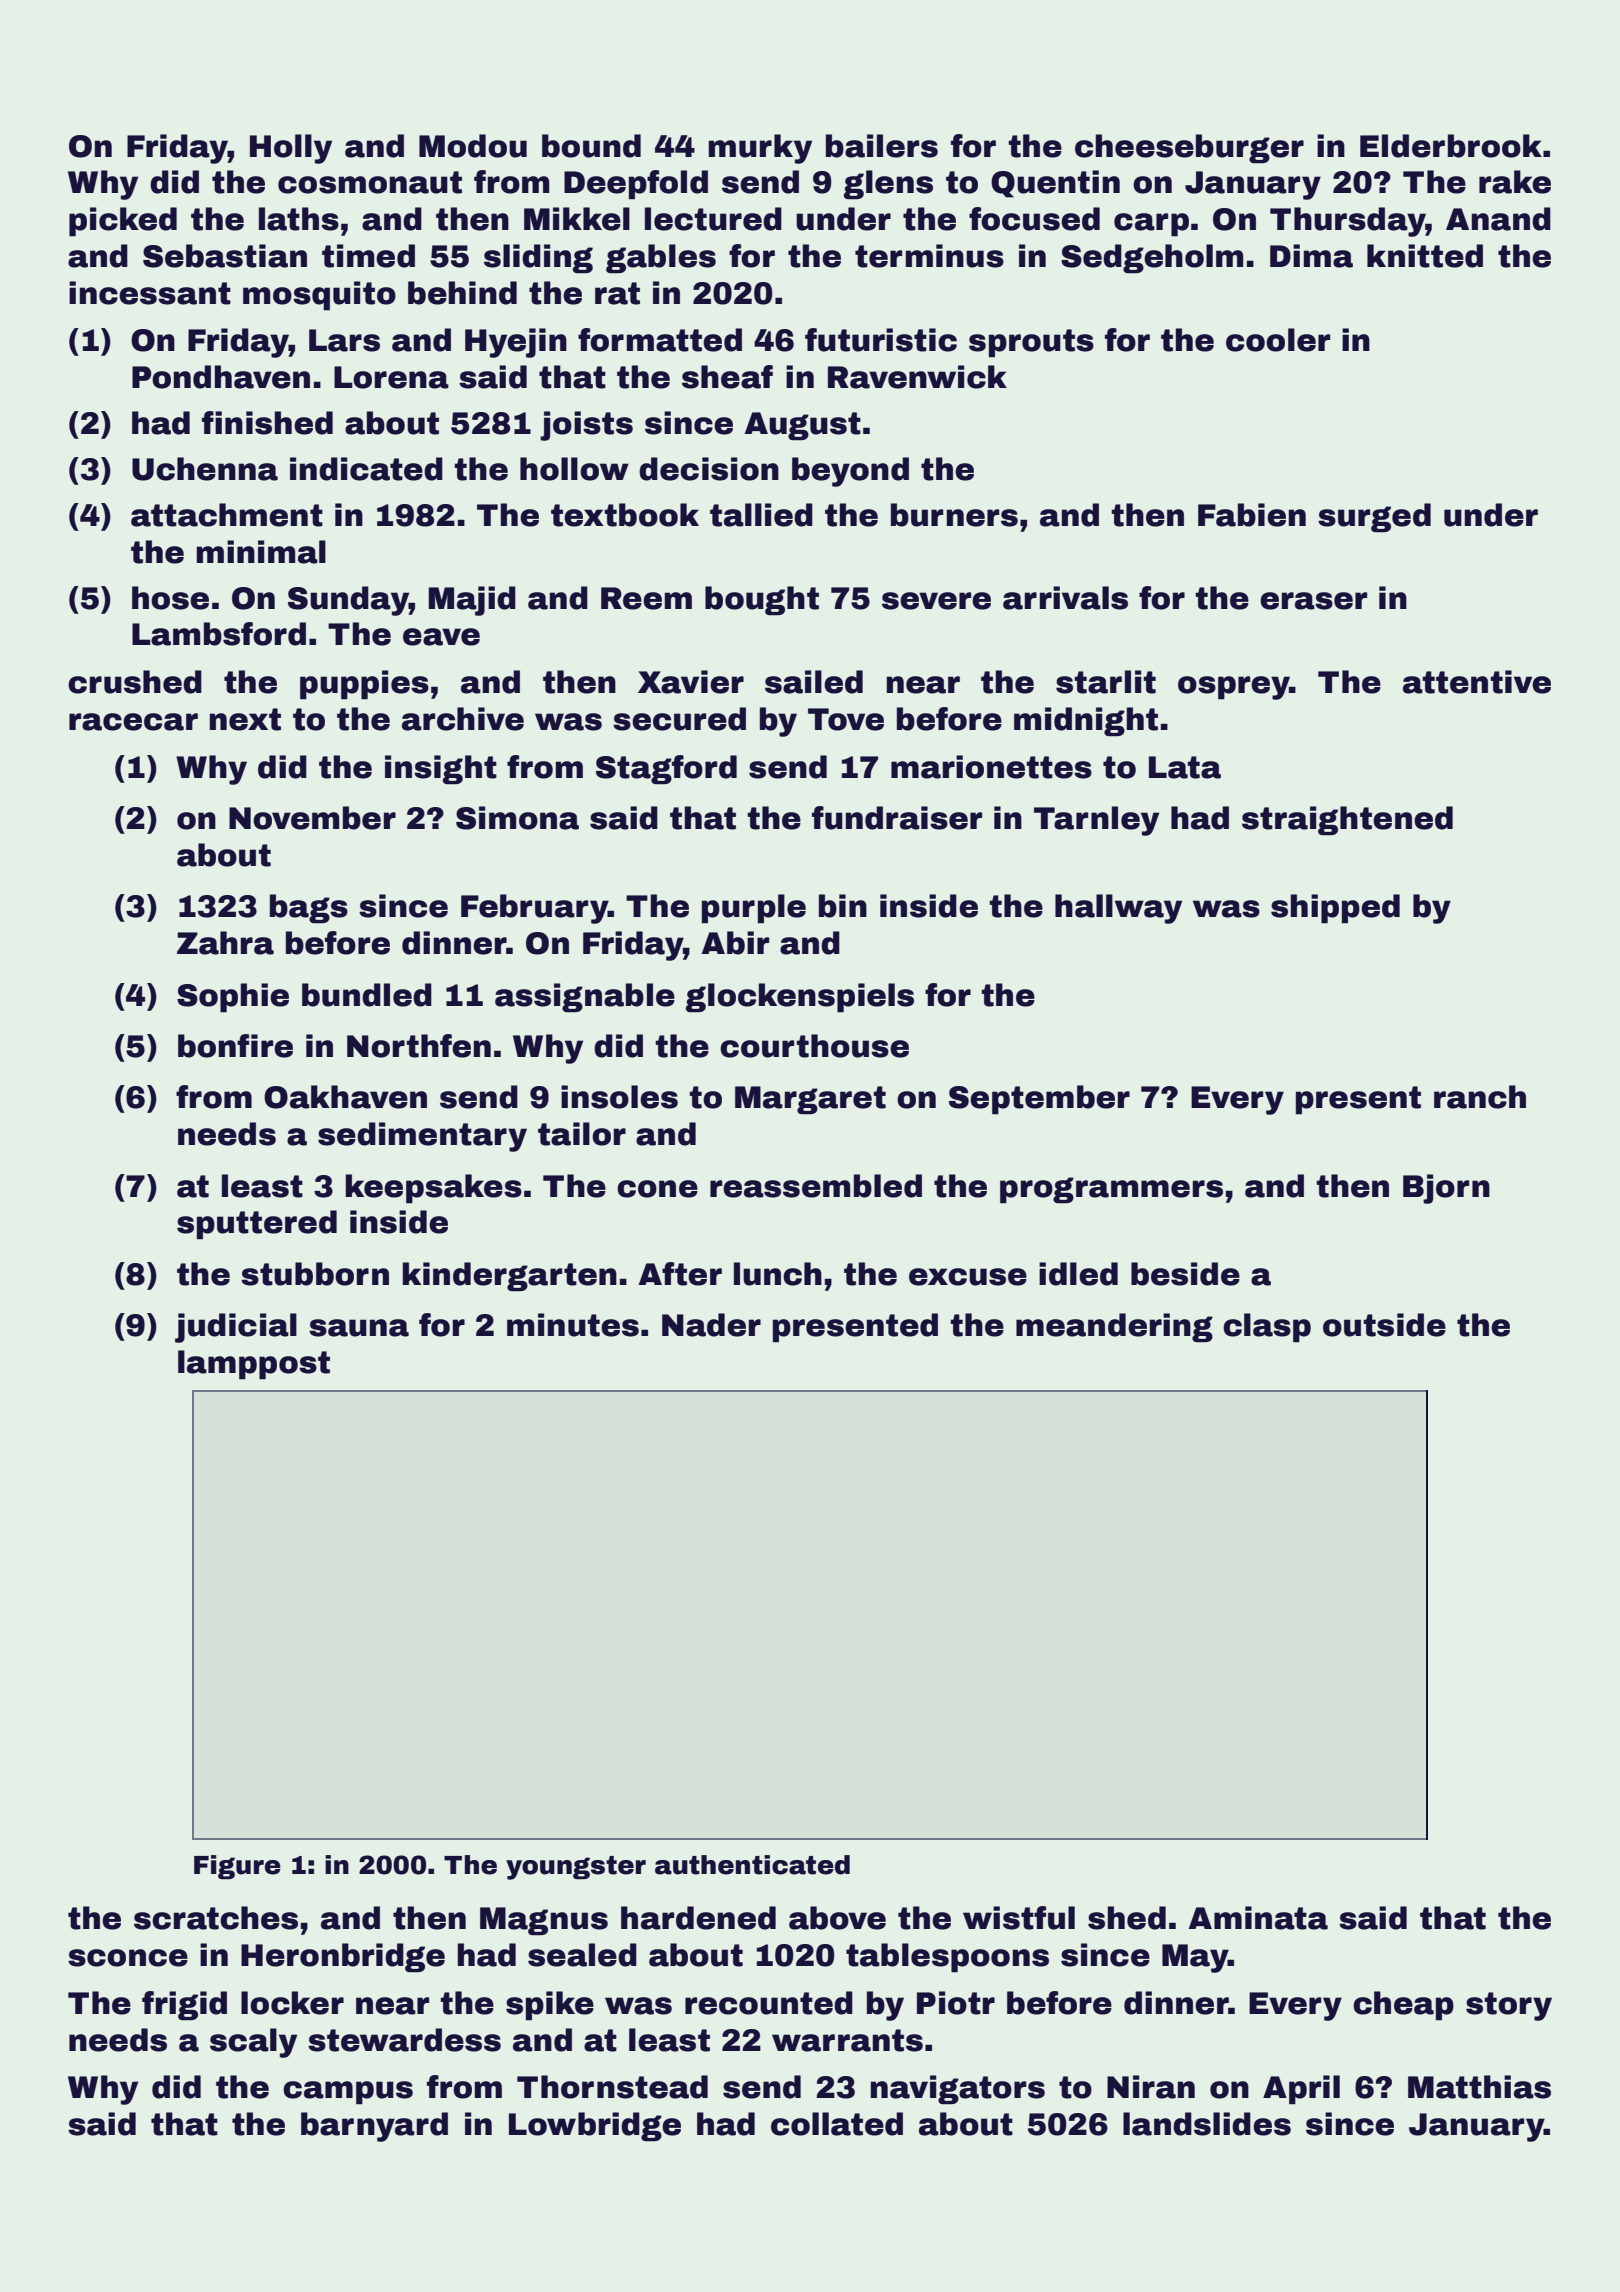 Image resolution: width=1620 pixels, height=2292 pixels. I want to click on February, so click(534, 909).
